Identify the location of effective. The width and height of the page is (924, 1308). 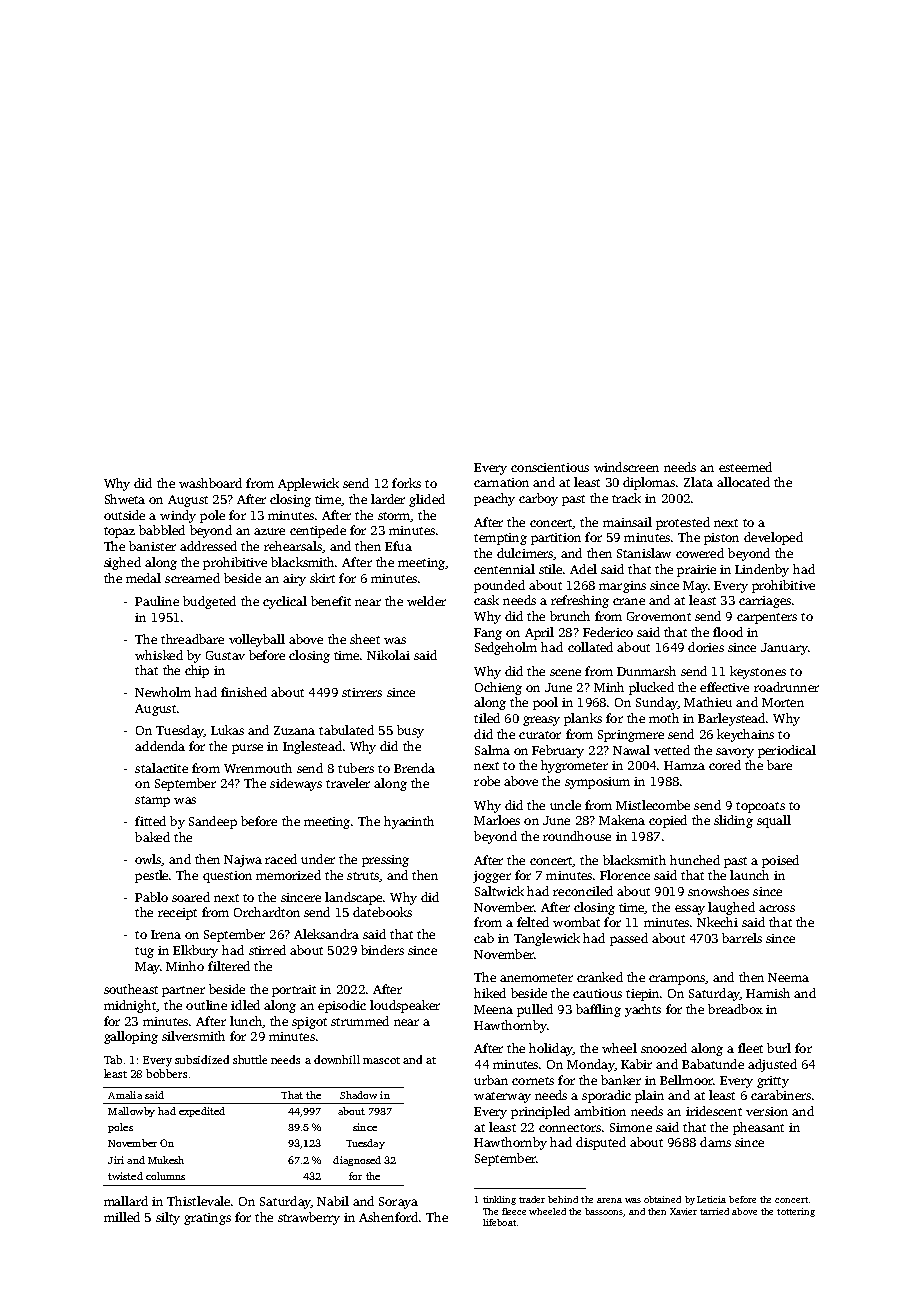
(724, 687).
